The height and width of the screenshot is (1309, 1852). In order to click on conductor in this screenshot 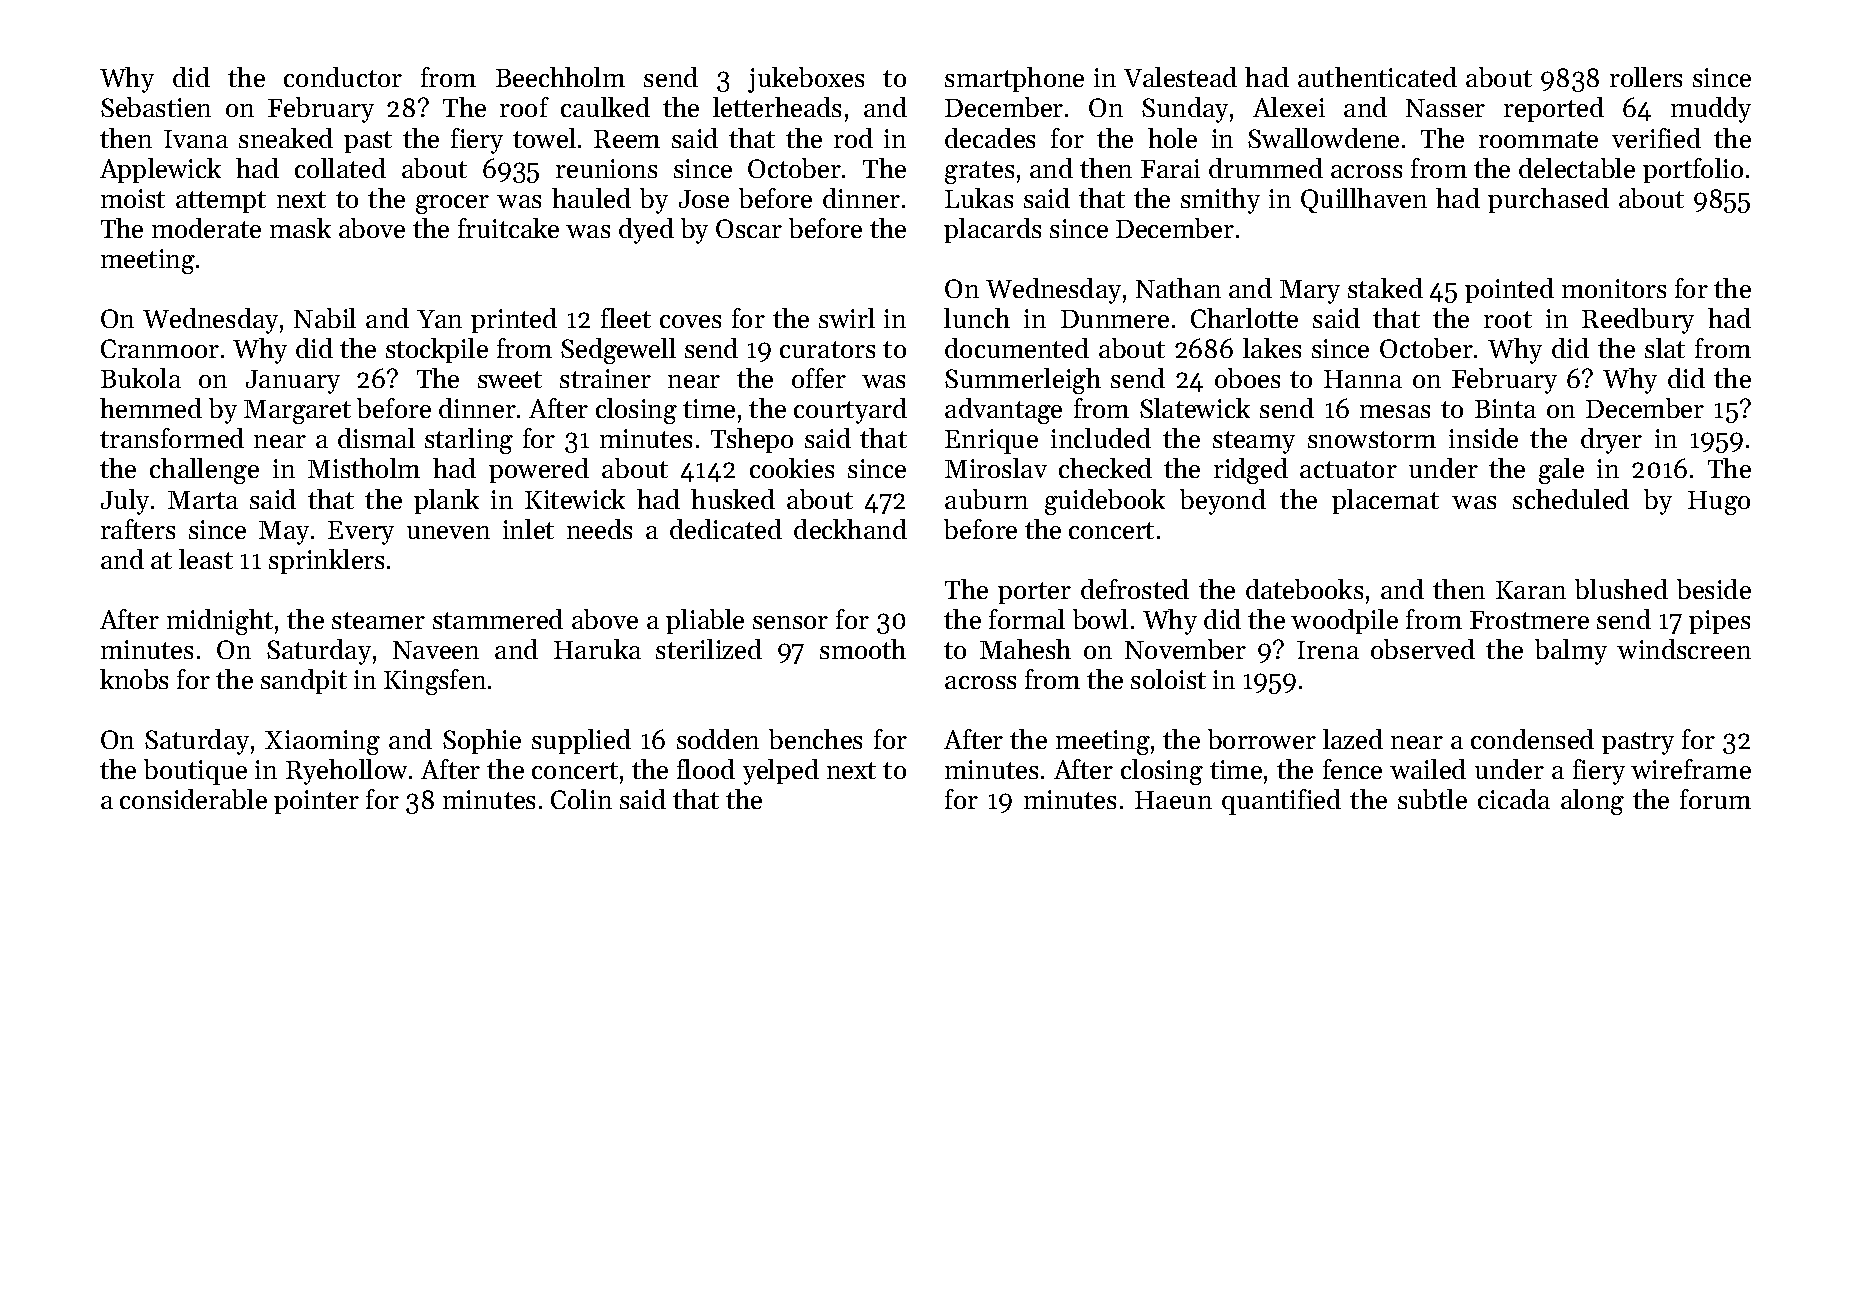, I will do `click(343, 77)`.
